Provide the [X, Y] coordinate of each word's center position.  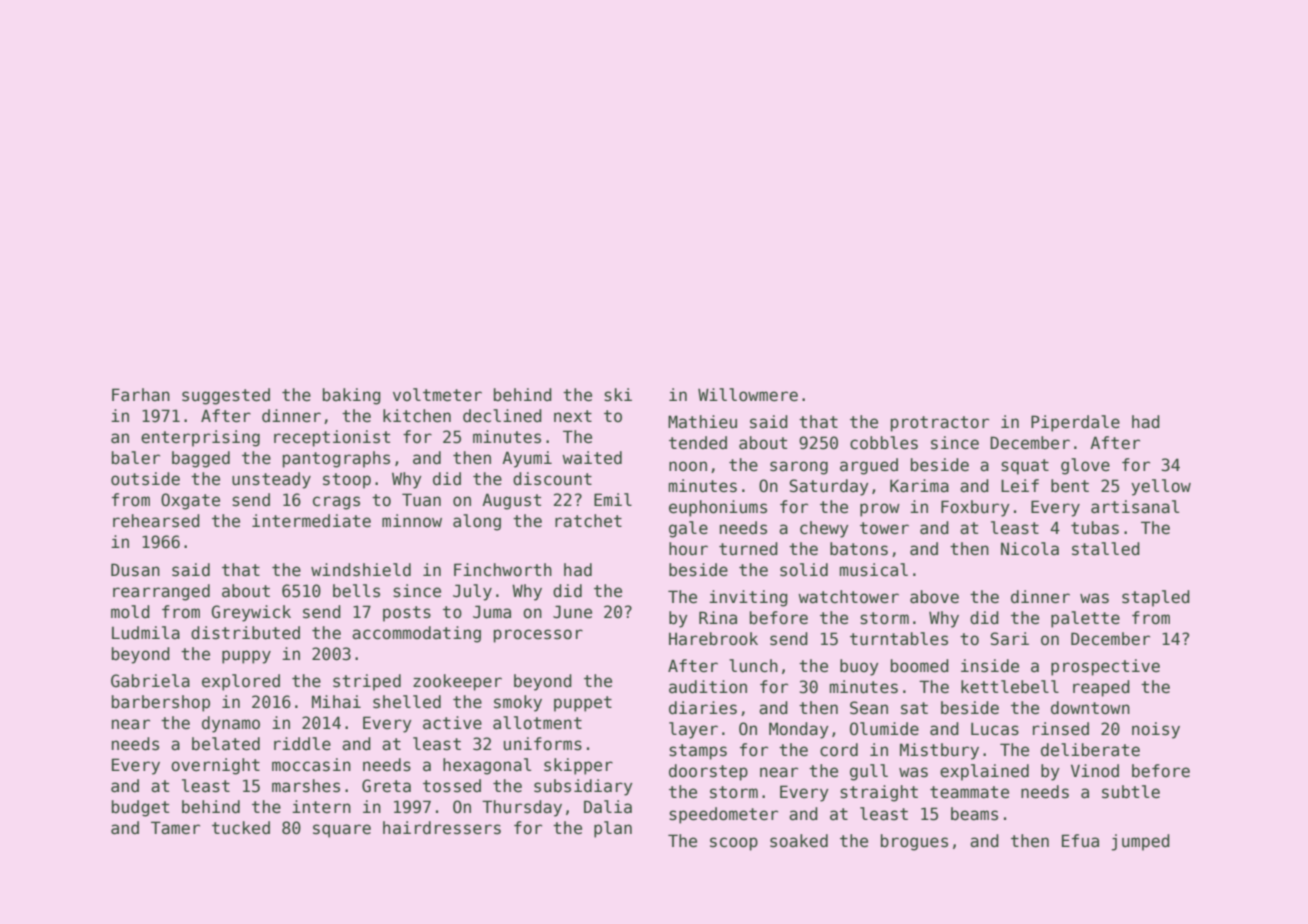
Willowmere [748, 395]
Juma [492, 612]
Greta [386, 786]
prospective [1105, 667]
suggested [226, 396]
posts [407, 614]
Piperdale [1075, 423]
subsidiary [583, 787]
